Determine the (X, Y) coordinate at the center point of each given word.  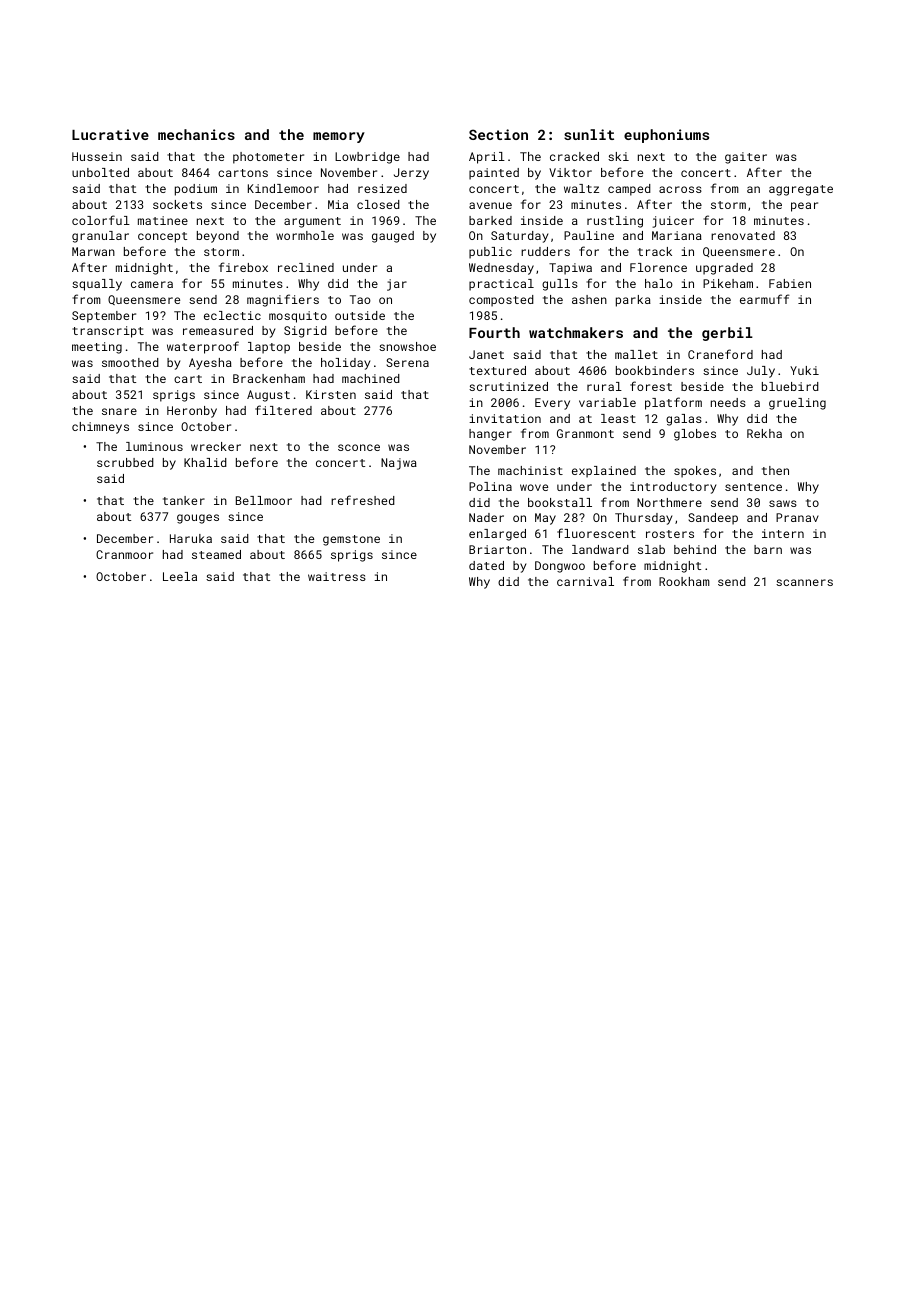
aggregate (801, 190)
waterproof (203, 347)
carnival (585, 581)
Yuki (804, 370)
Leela (180, 576)
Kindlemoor (283, 188)
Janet (486, 354)
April (487, 158)
